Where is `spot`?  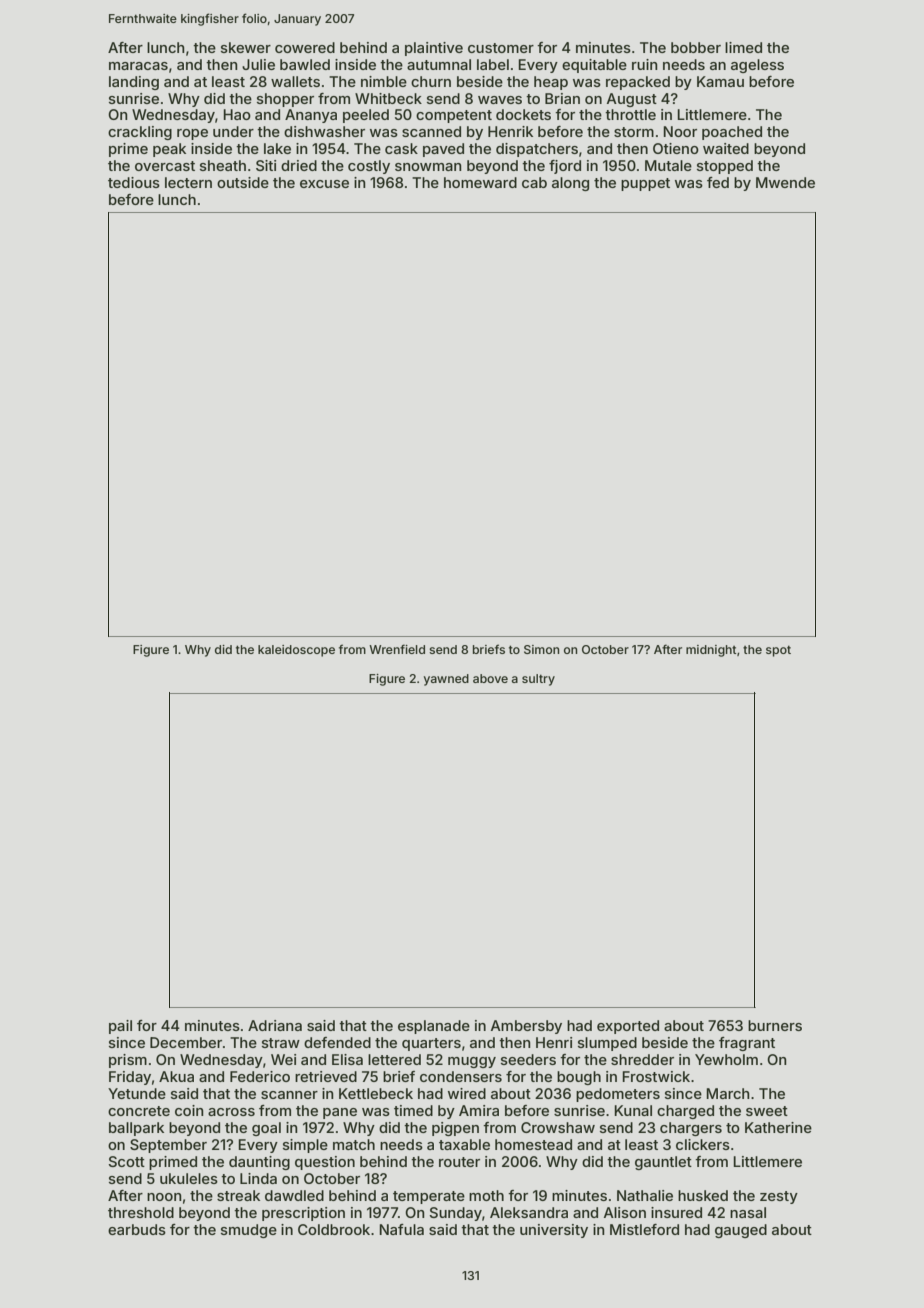 spot is located at coordinates (778, 651).
